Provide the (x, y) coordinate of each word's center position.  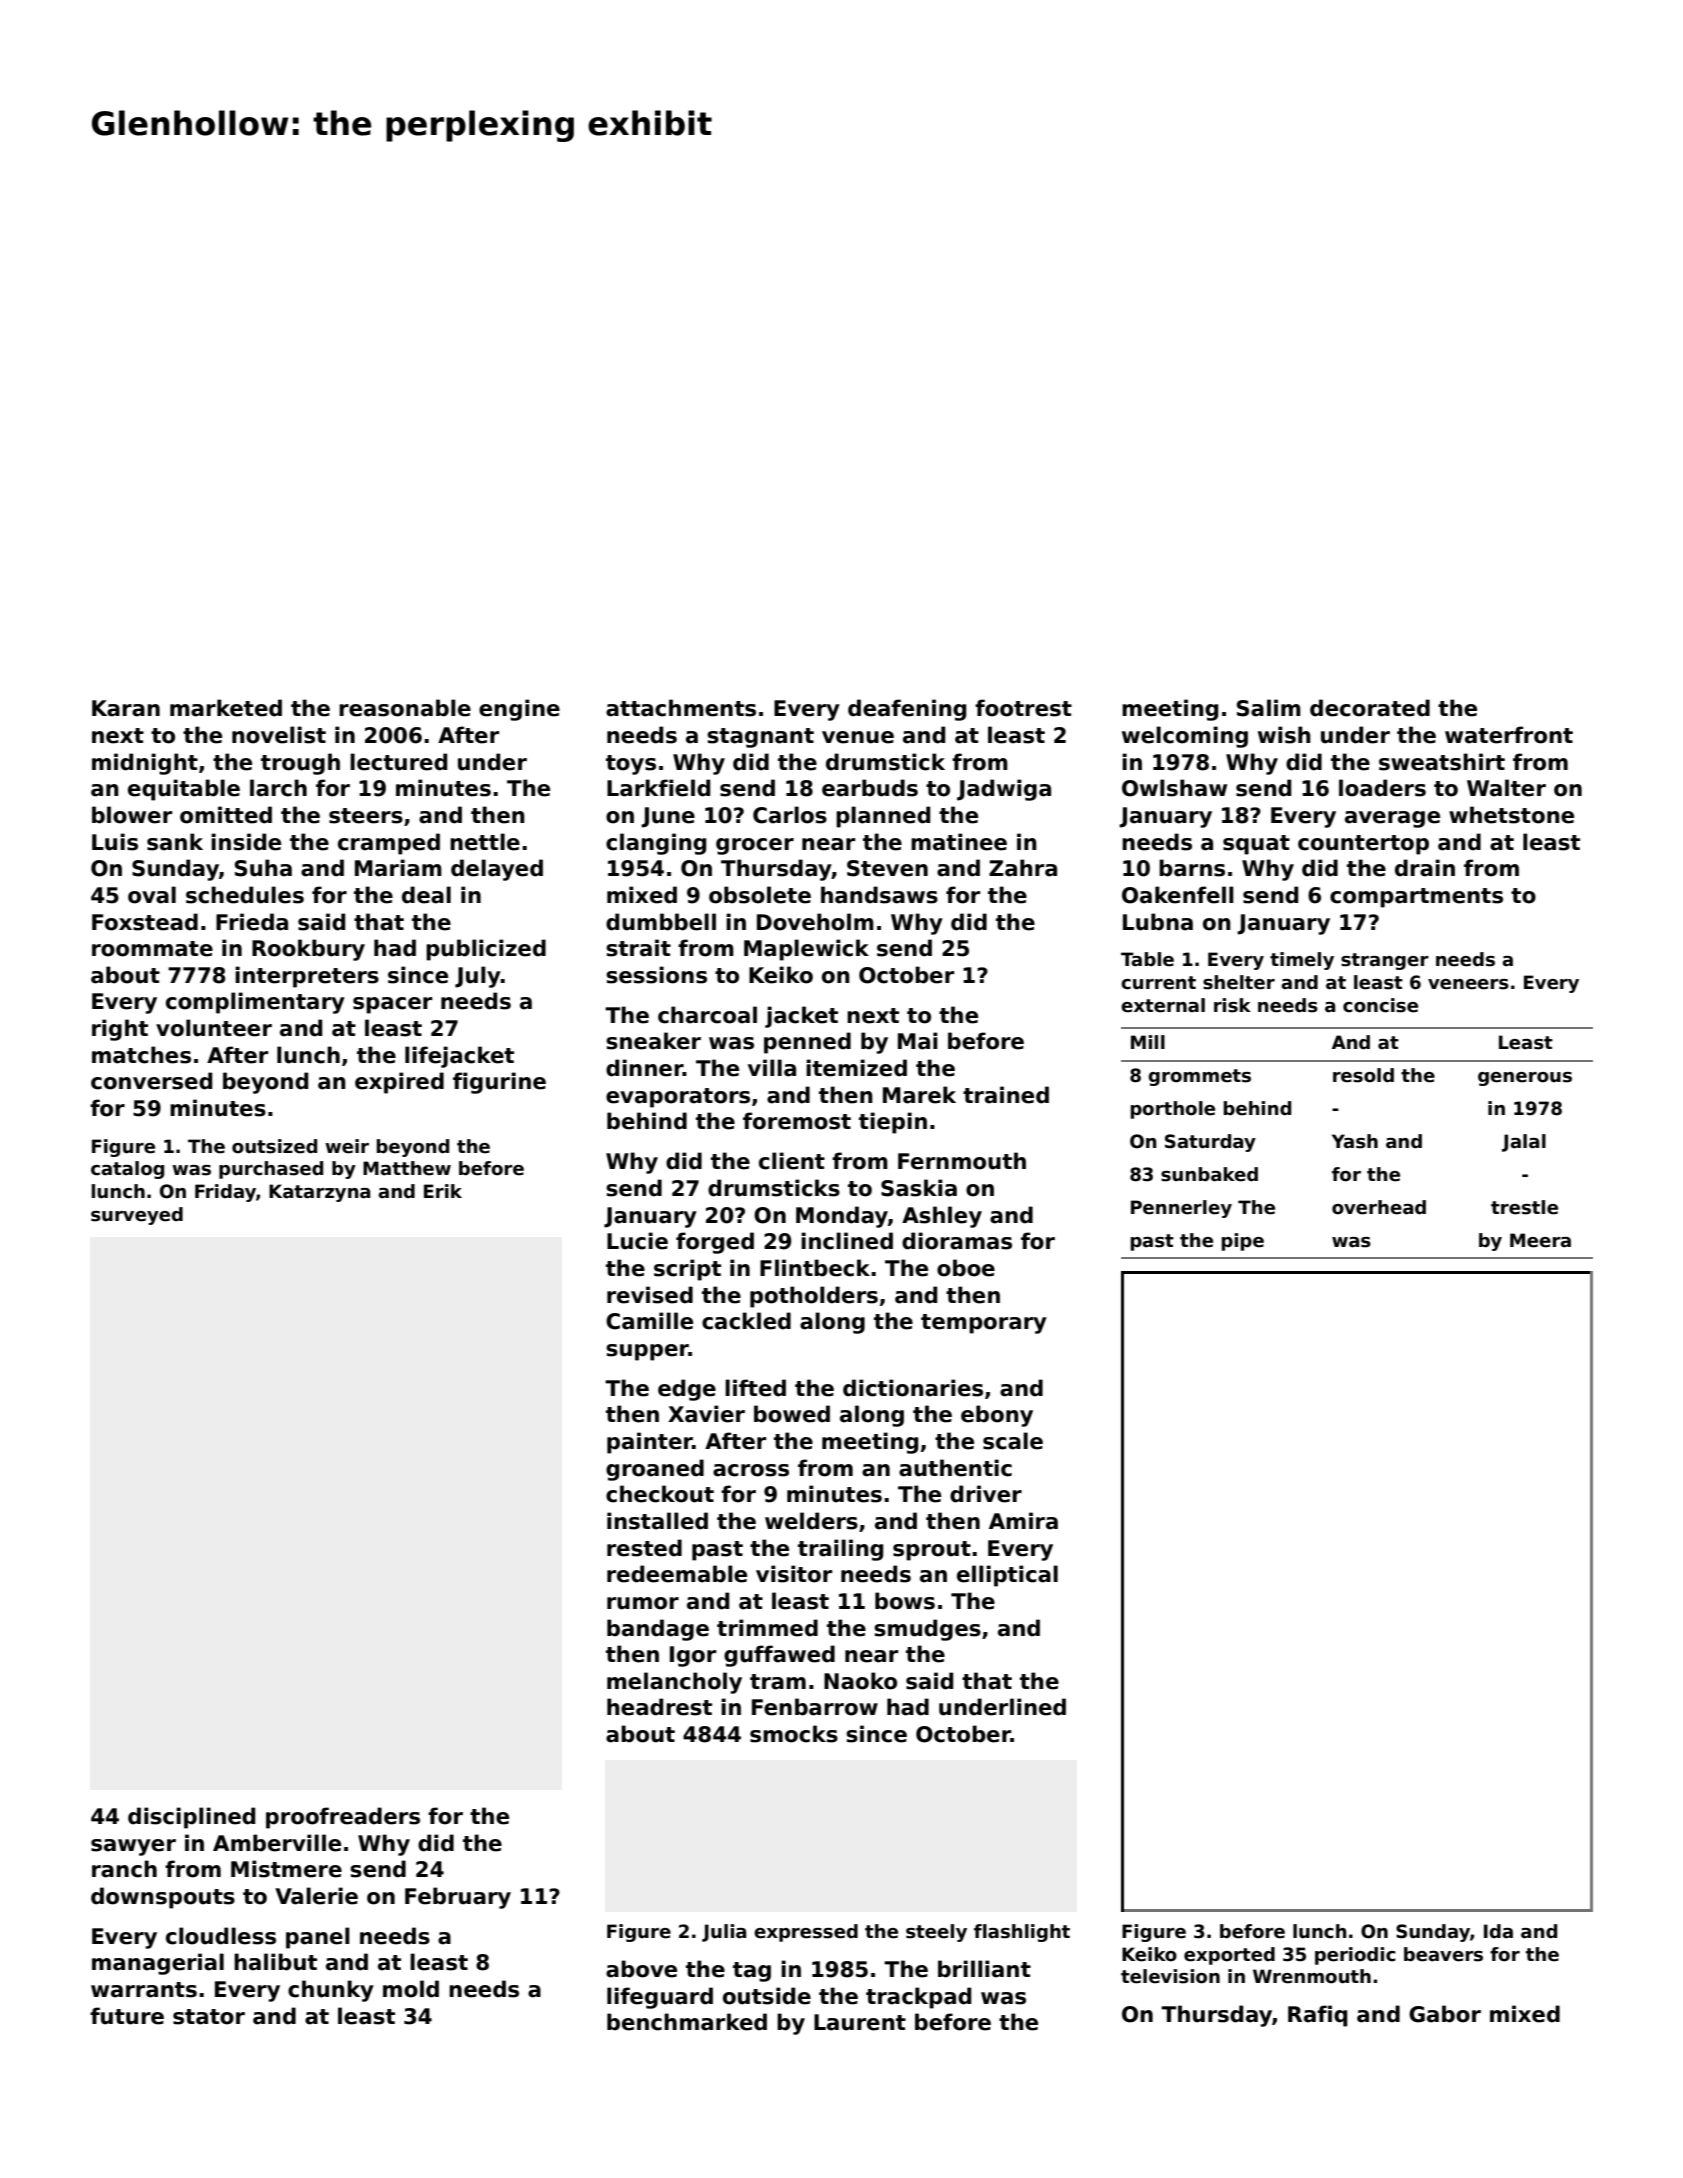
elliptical (1007, 1576)
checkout (660, 1494)
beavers (1443, 1954)
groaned (655, 1470)
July (478, 977)
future (127, 2016)
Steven (887, 868)
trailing (840, 1550)
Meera (1540, 1240)
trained (1006, 1095)
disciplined (191, 1818)
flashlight (1022, 1933)
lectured (398, 762)
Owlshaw (1174, 788)
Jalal (1524, 1143)
